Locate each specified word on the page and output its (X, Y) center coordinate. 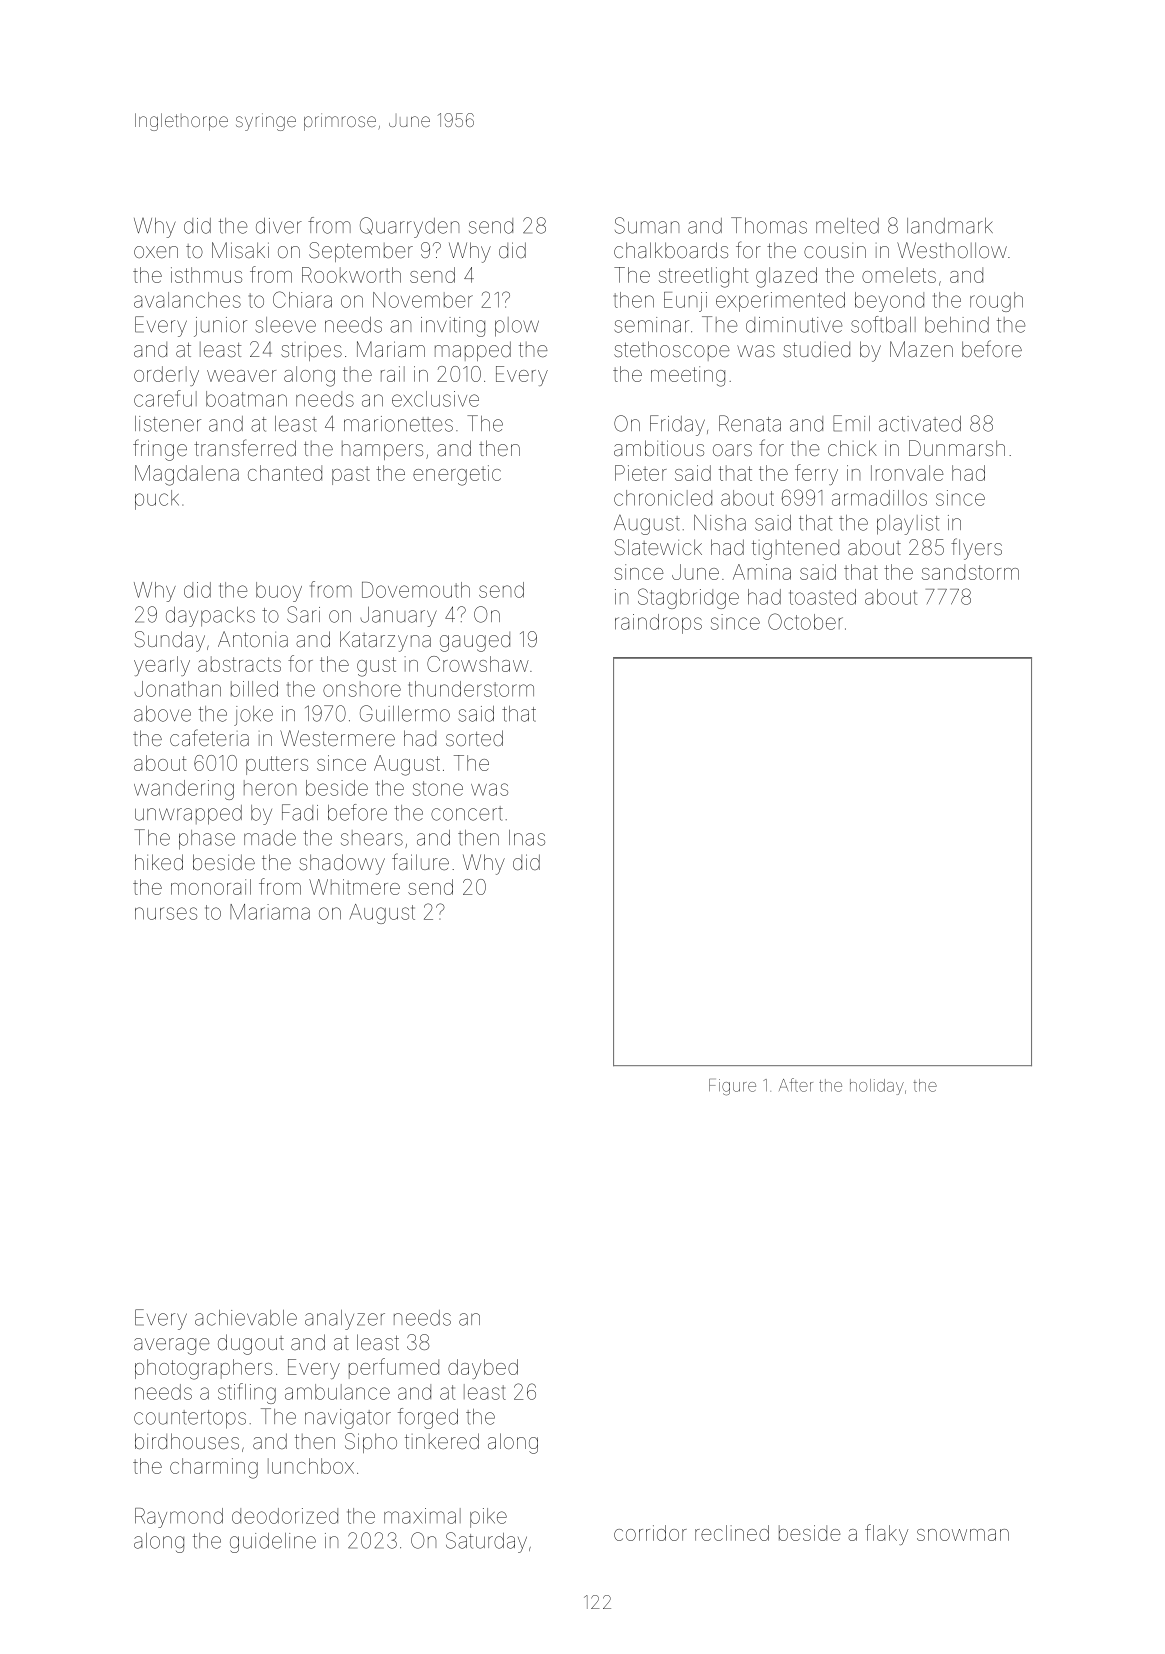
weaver (241, 376)
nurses (166, 913)
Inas (527, 838)
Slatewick (658, 547)
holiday (877, 1087)
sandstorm (970, 572)
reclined (732, 1533)
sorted (474, 738)
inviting (453, 327)
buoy (279, 592)
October (805, 621)
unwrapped (188, 815)
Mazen (921, 349)
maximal (422, 1516)
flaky (886, 1534)
